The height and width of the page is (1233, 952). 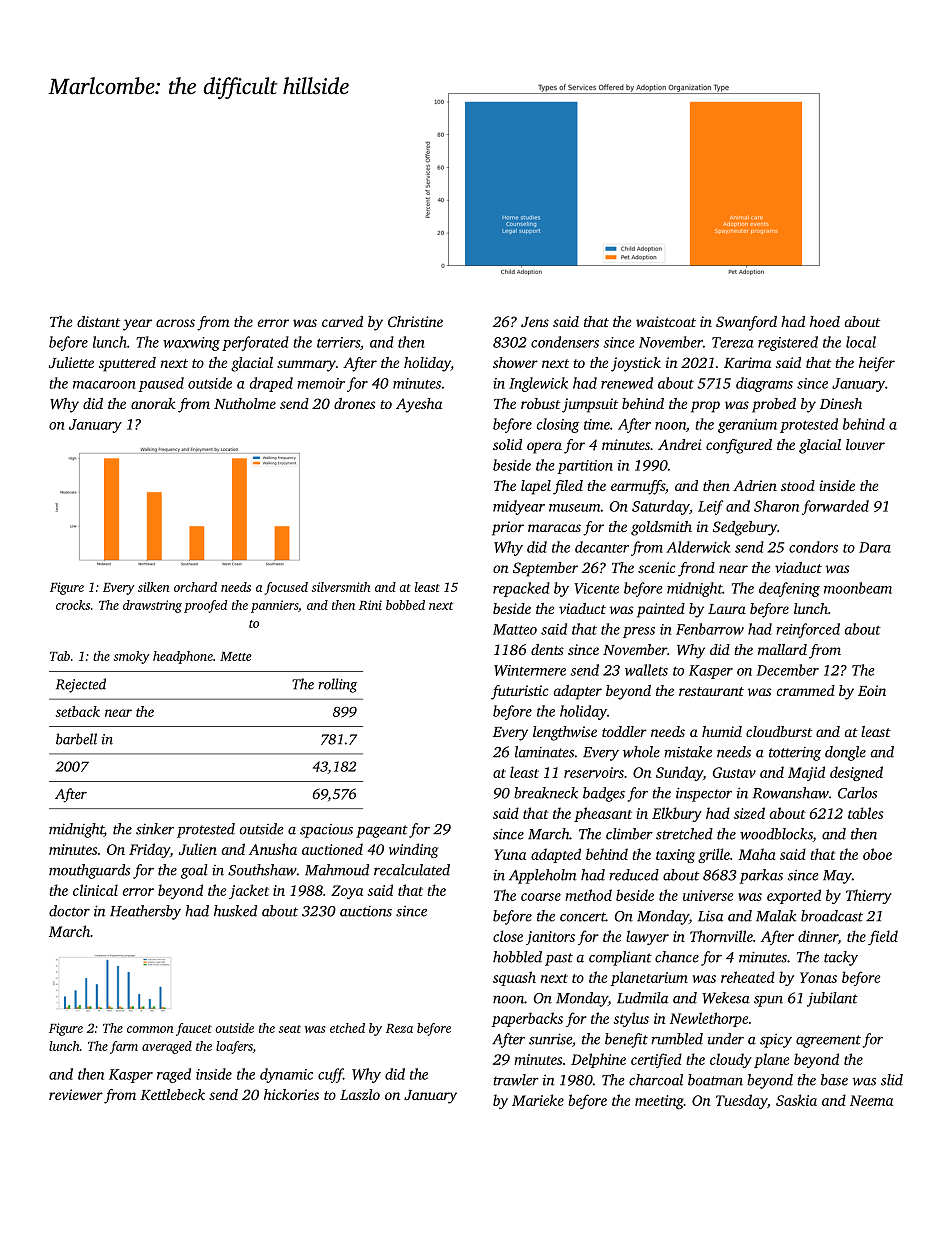 What do you see at coordinates (798, 485) in the page?
I see `stood` at bounding box center [798, 485].
